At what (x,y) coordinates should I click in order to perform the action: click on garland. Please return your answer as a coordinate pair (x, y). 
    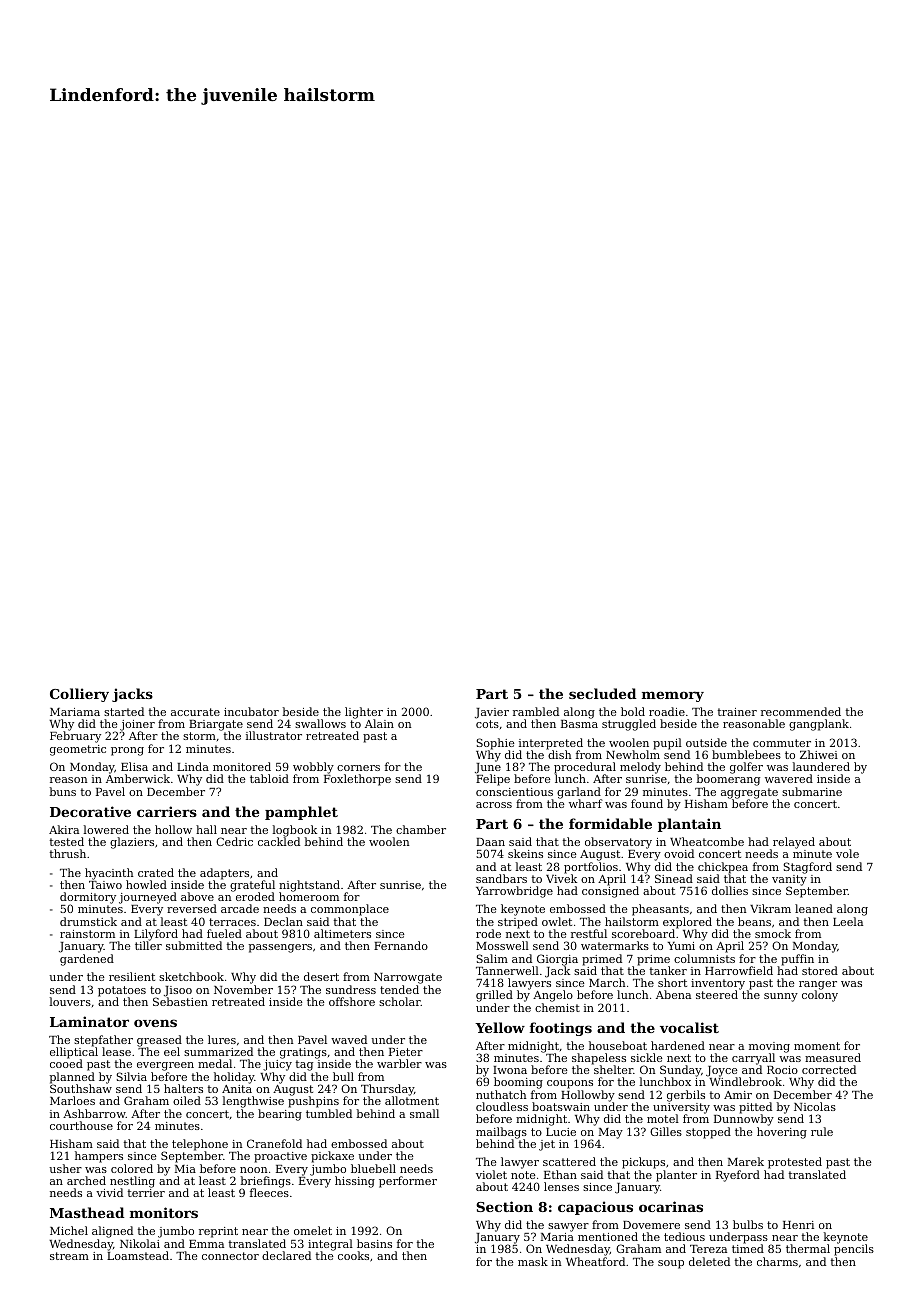
    Looking at the image, I should click on (579, 793).
